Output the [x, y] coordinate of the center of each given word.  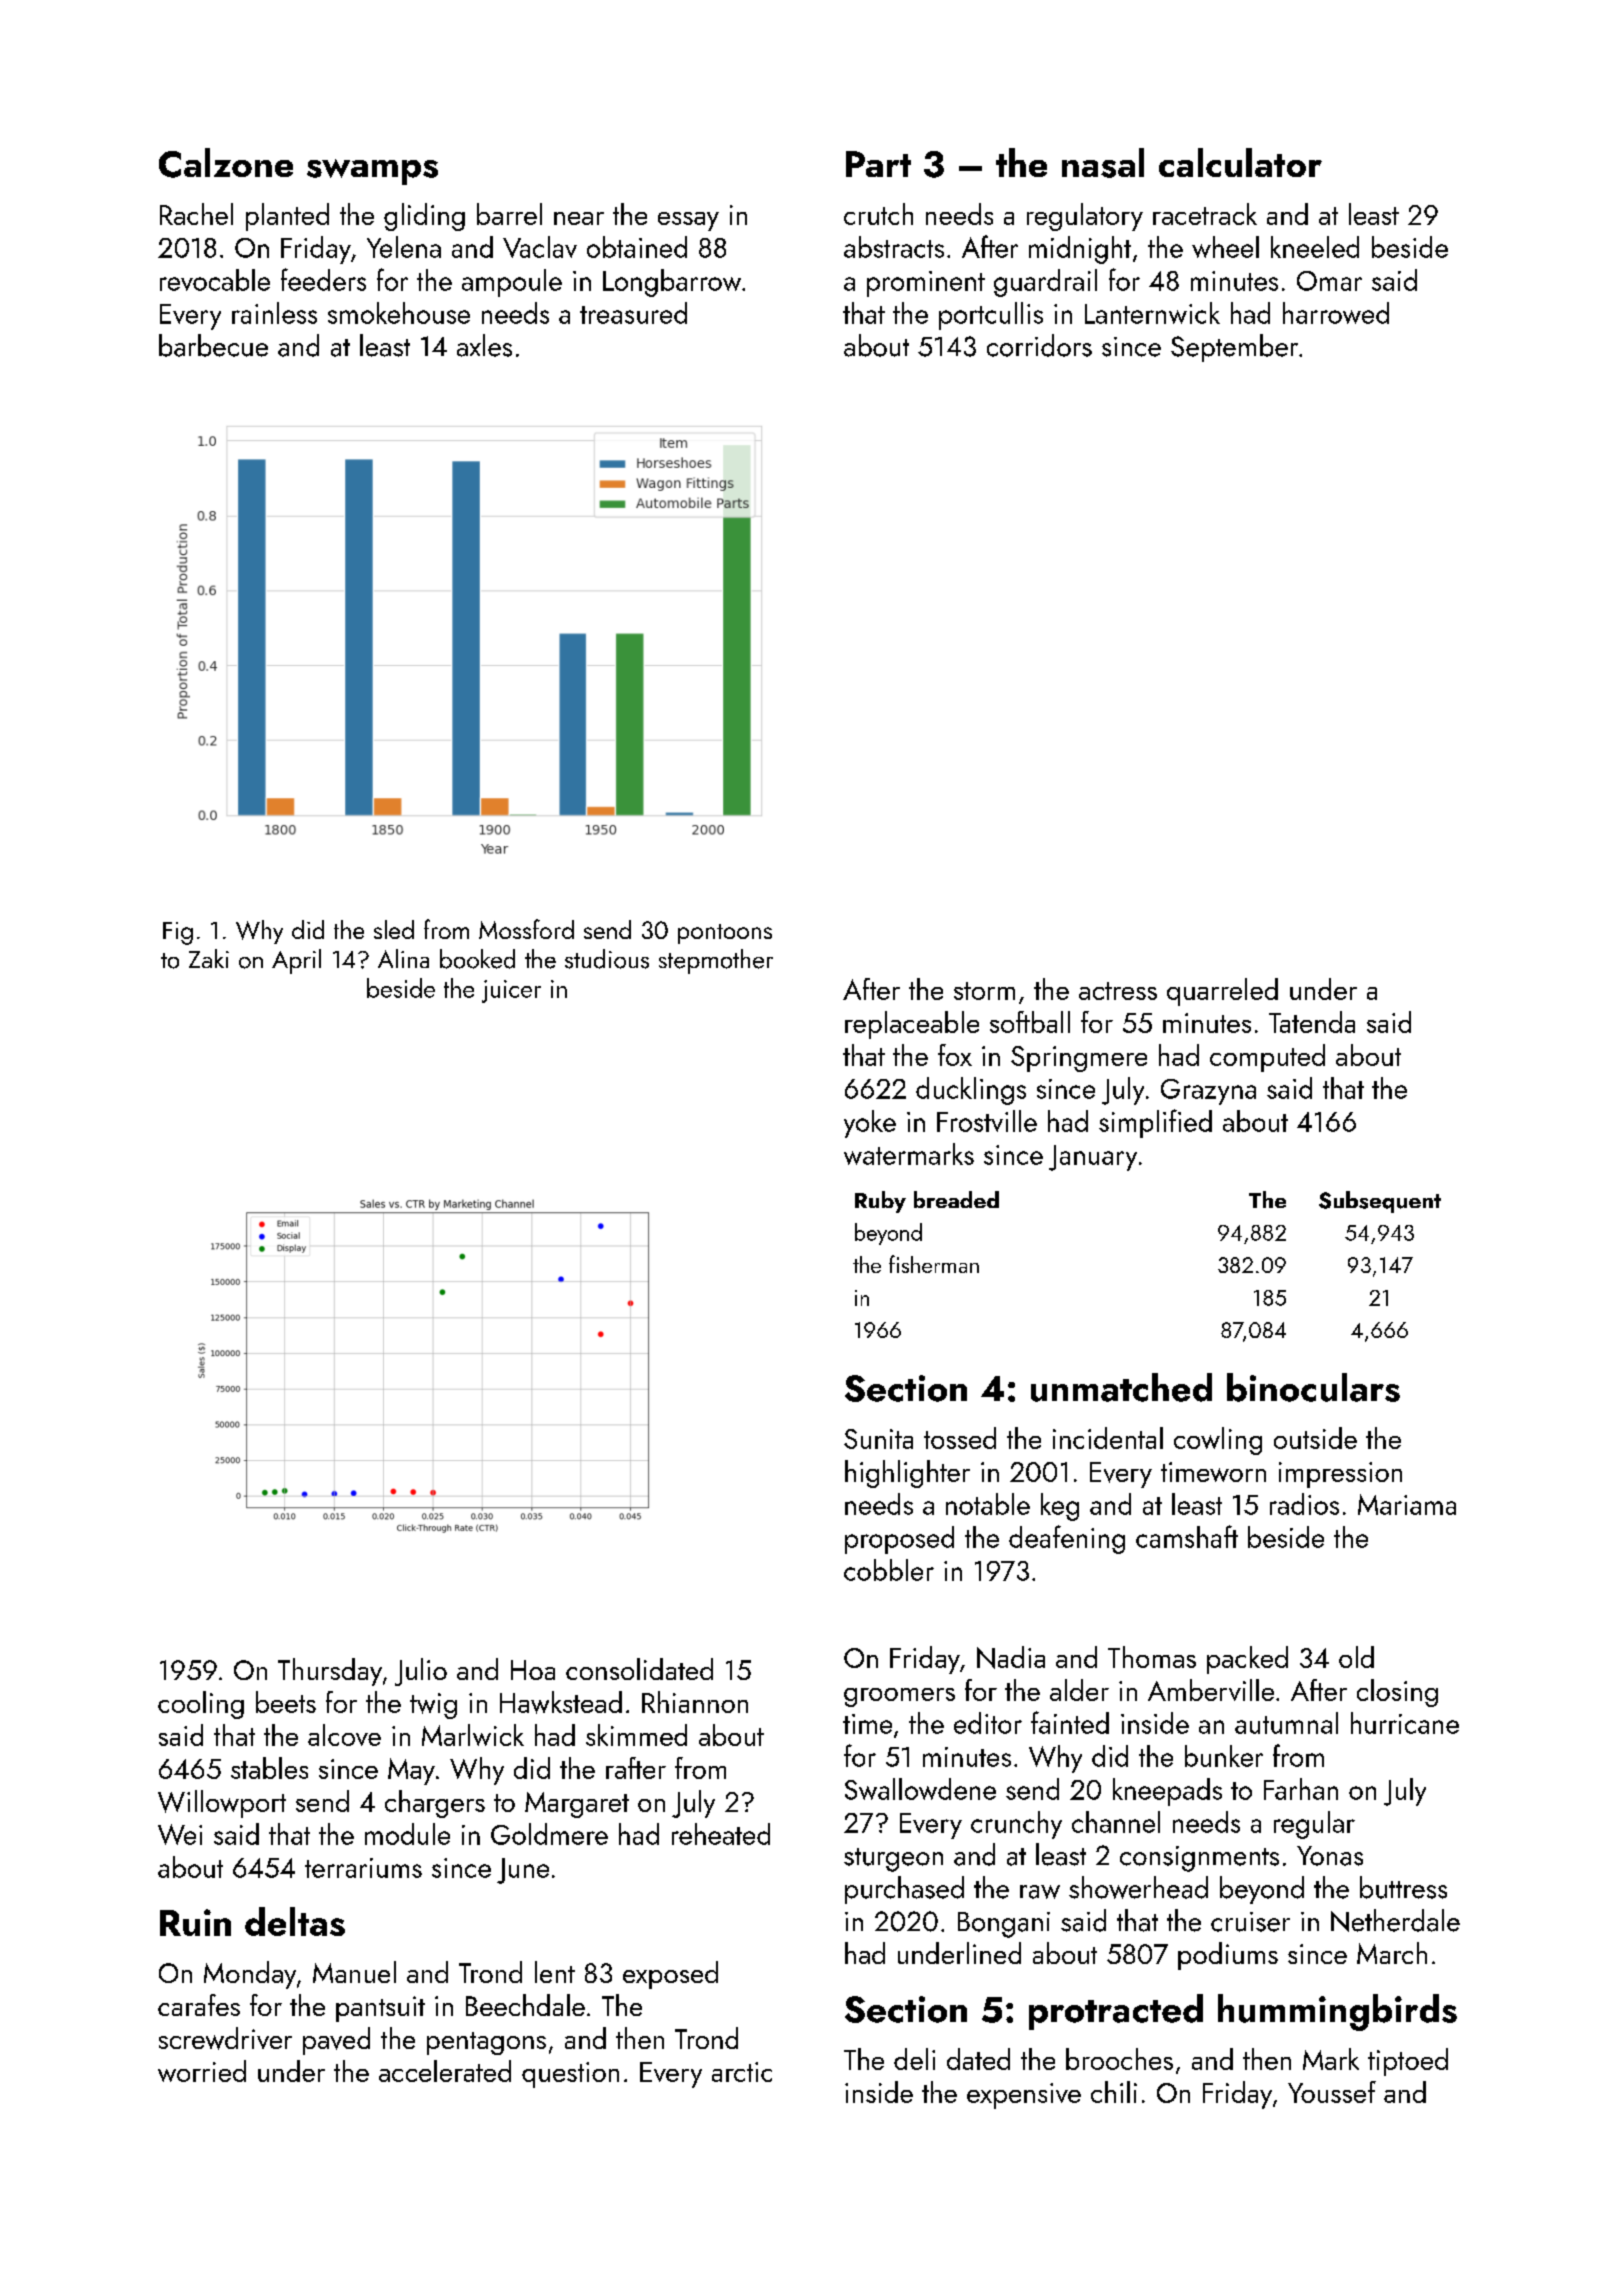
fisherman [934, 1264]
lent [555, 1972]
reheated [721, 1834]
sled [394, 929]
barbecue [213, 345]
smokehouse [399, 313]
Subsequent [1380, 1202]
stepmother [716, 961]
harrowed [1336, 313]
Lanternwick [1152, 313]
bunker [1224, 1756]
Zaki [209, 958]
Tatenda [1312, 1022]
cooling [201, 1705]
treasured [633, 313]
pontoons [725, 934]
